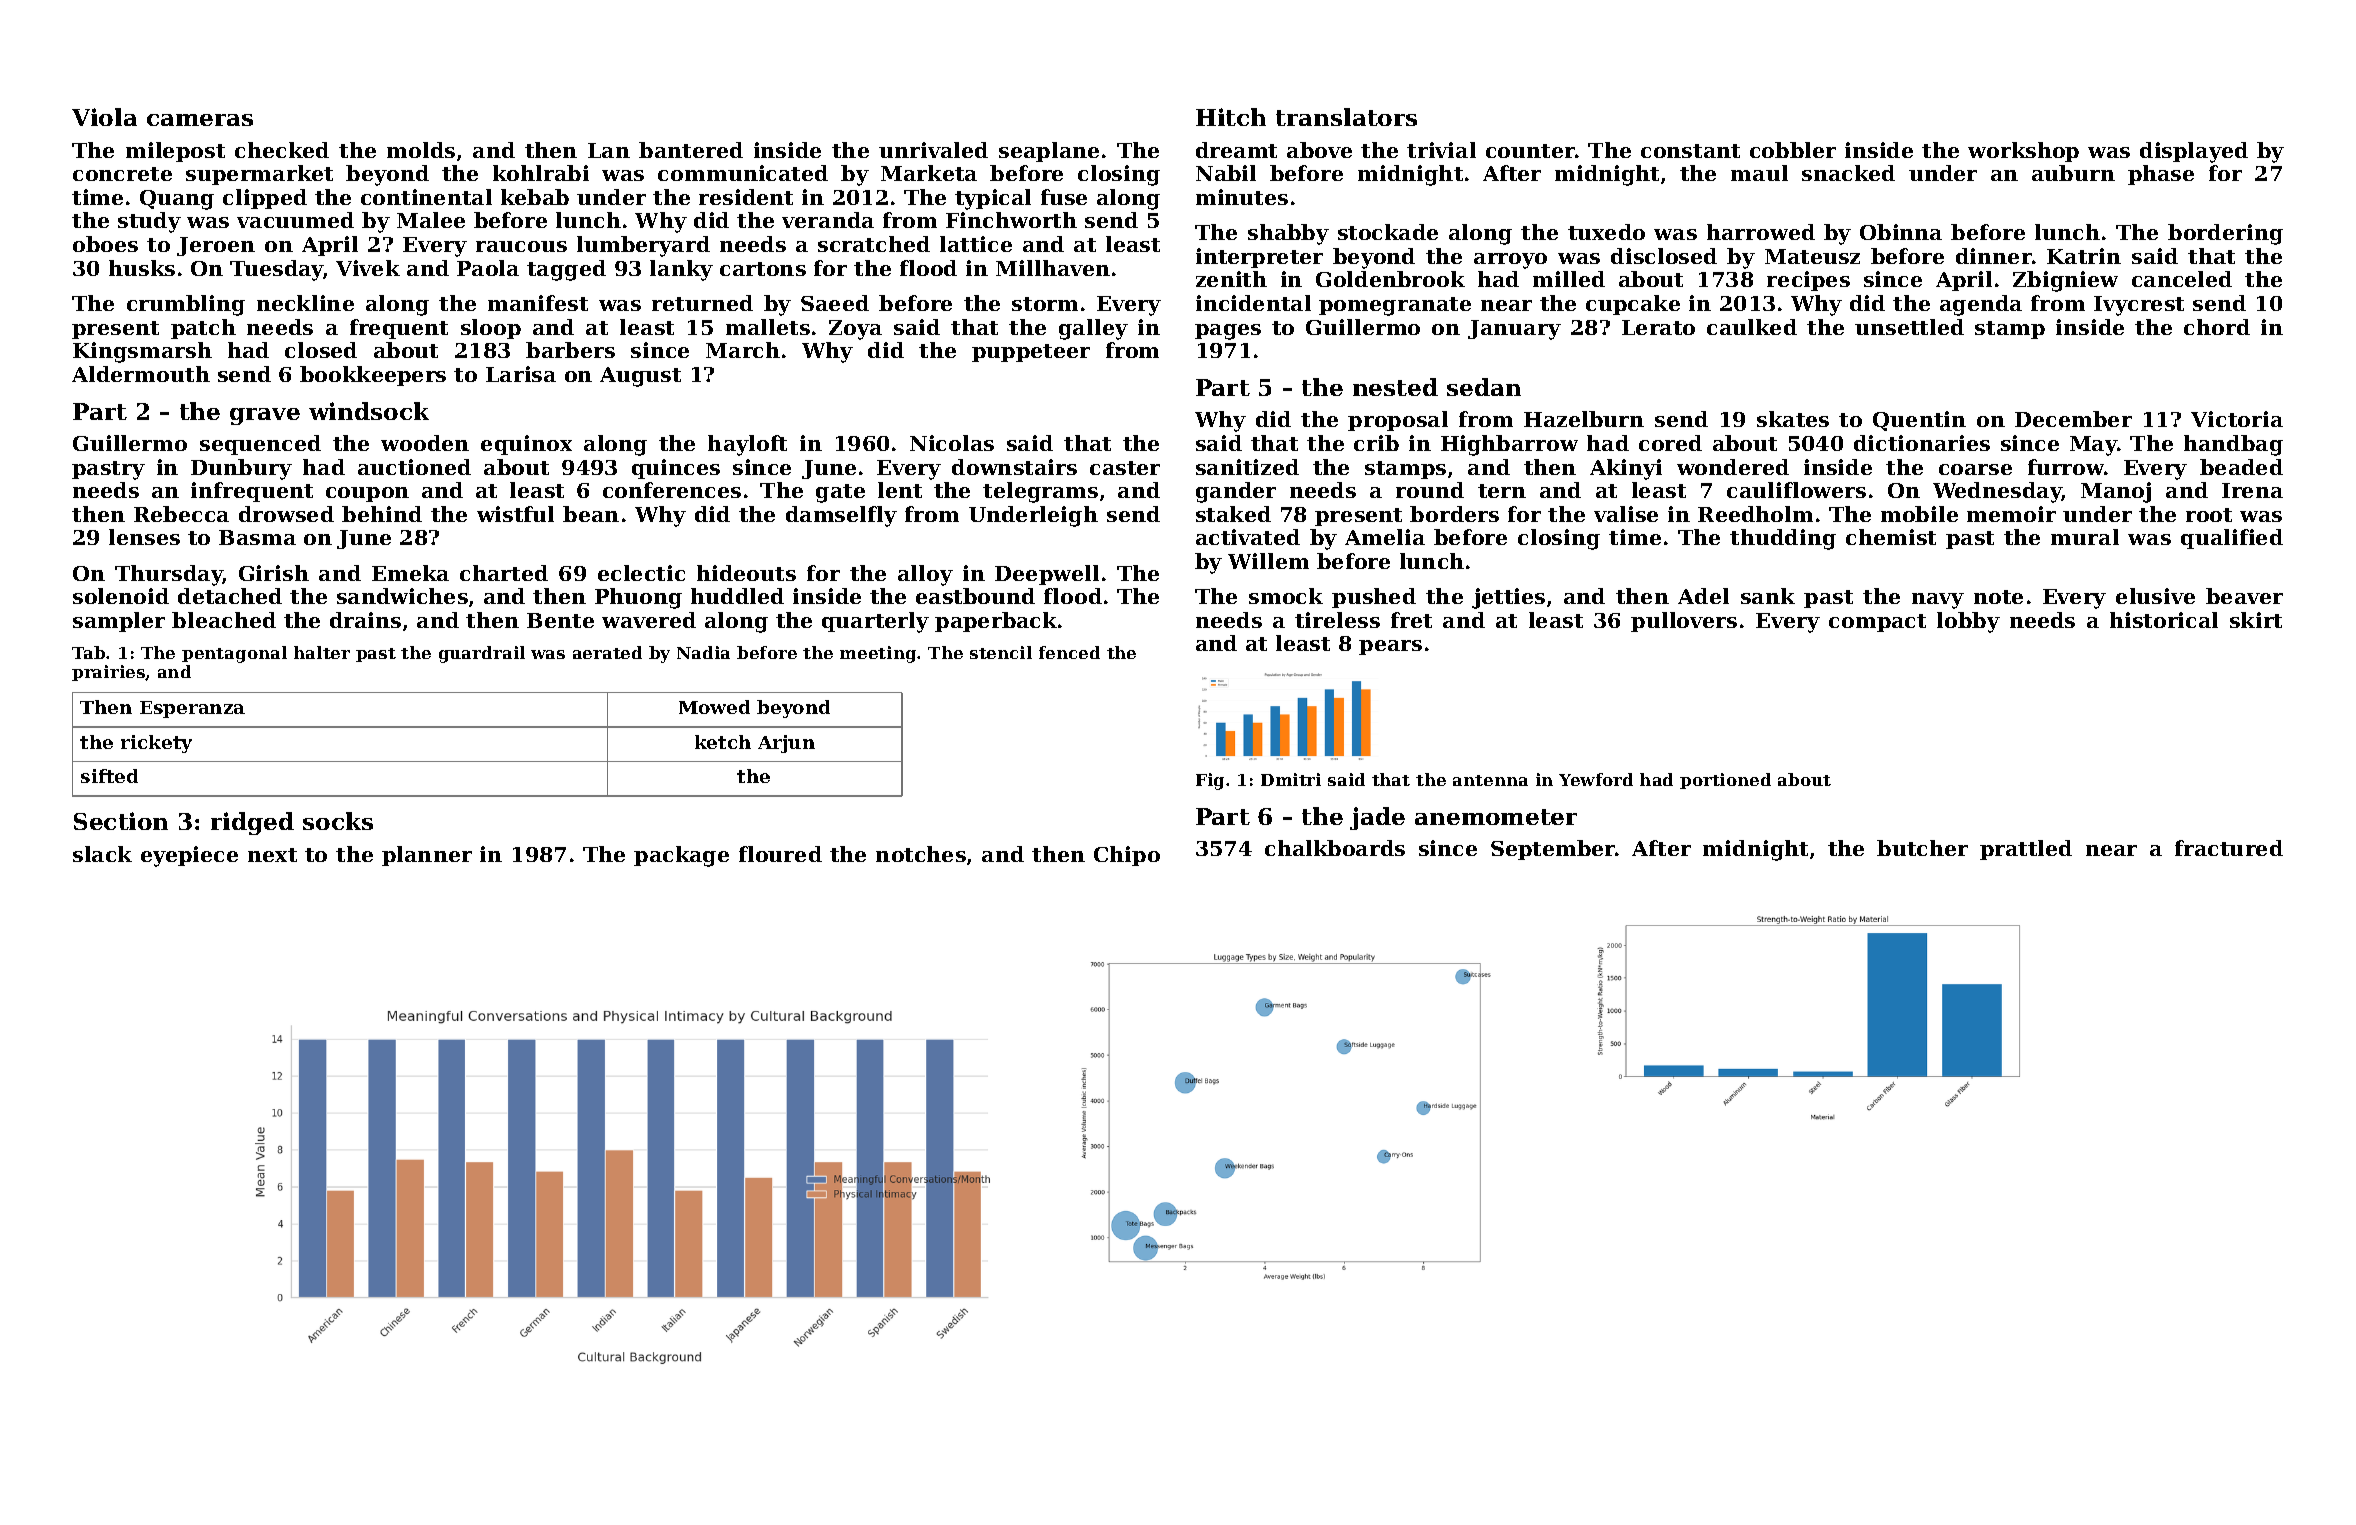  Describe the element at coordinates (192, 709) in the page. I see `Esperanza` at that location.
